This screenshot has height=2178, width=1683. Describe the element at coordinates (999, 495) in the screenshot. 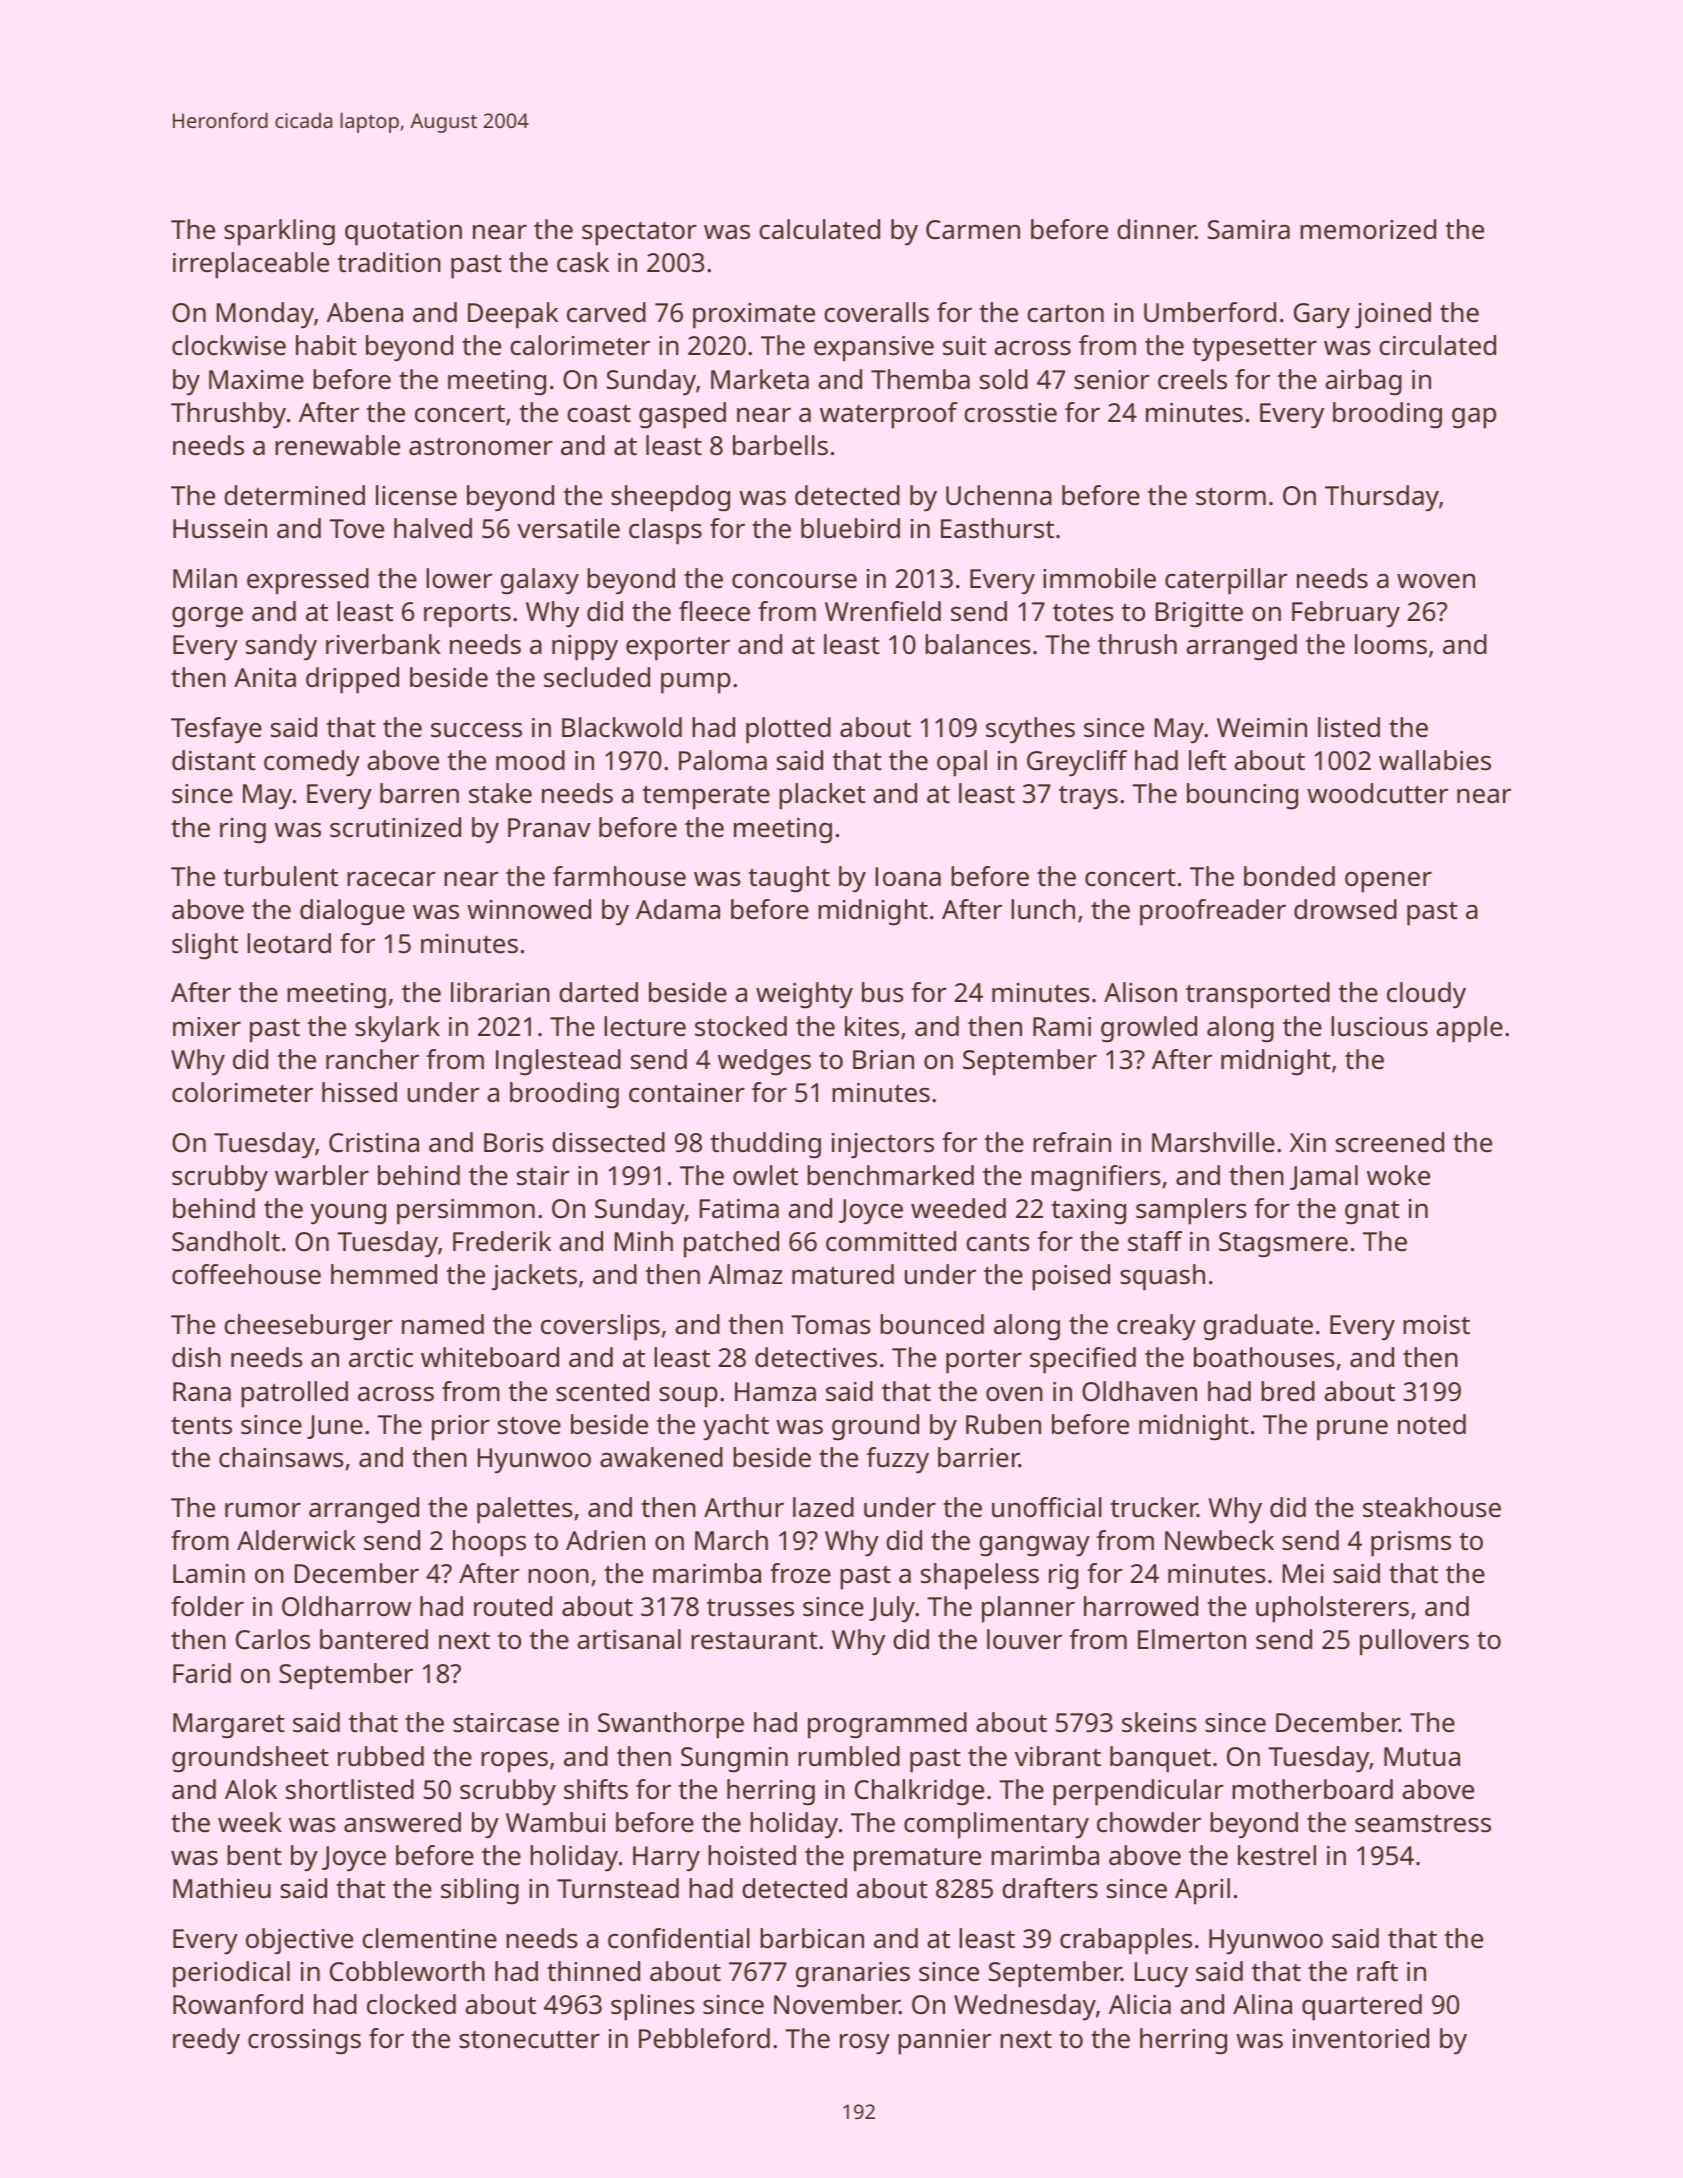

I see `Uchenna` at that location.
